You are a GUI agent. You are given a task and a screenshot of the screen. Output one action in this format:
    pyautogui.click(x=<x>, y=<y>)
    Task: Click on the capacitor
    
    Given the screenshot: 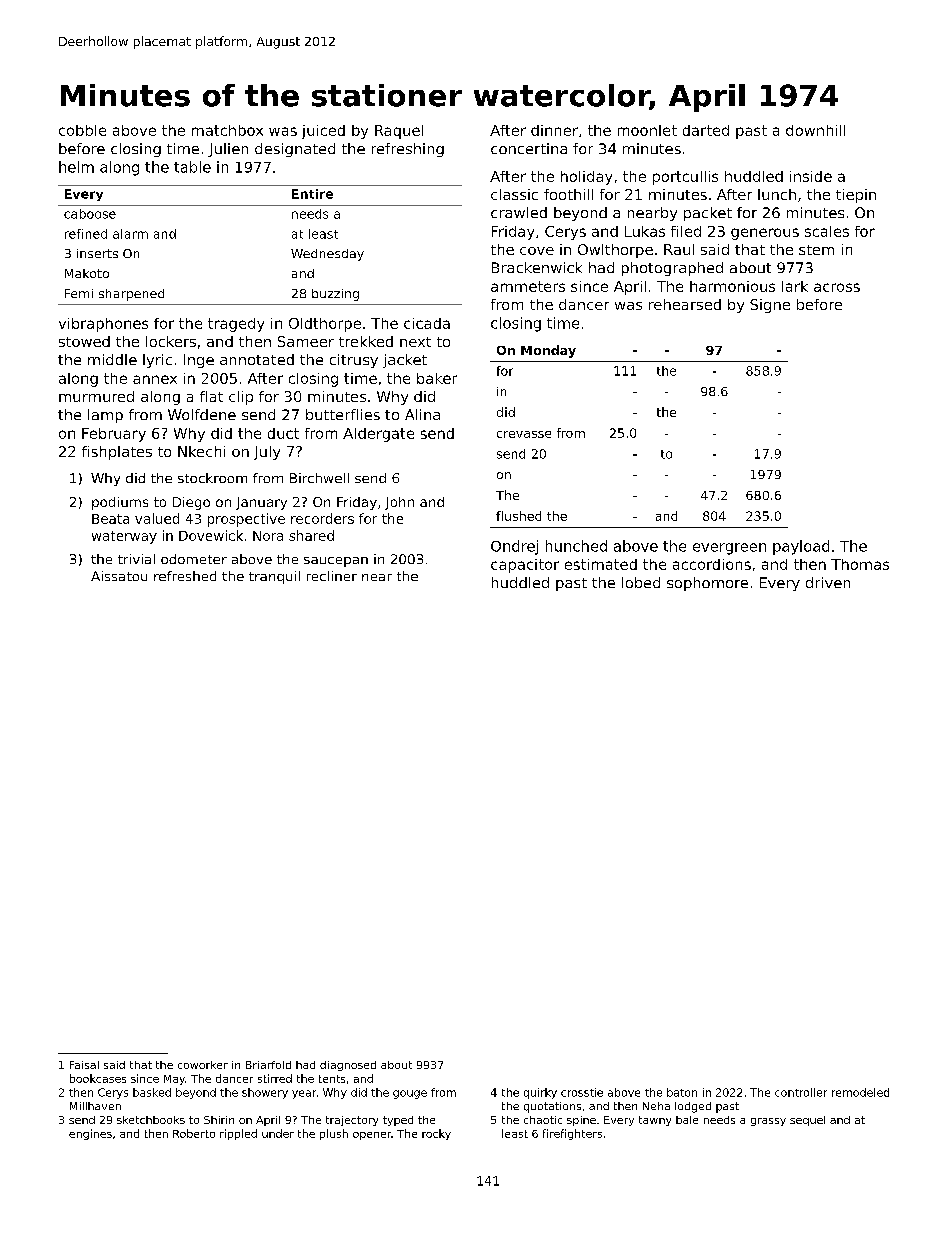 What is the action you would take?
    pyautogui.click(x=525, y=566)
